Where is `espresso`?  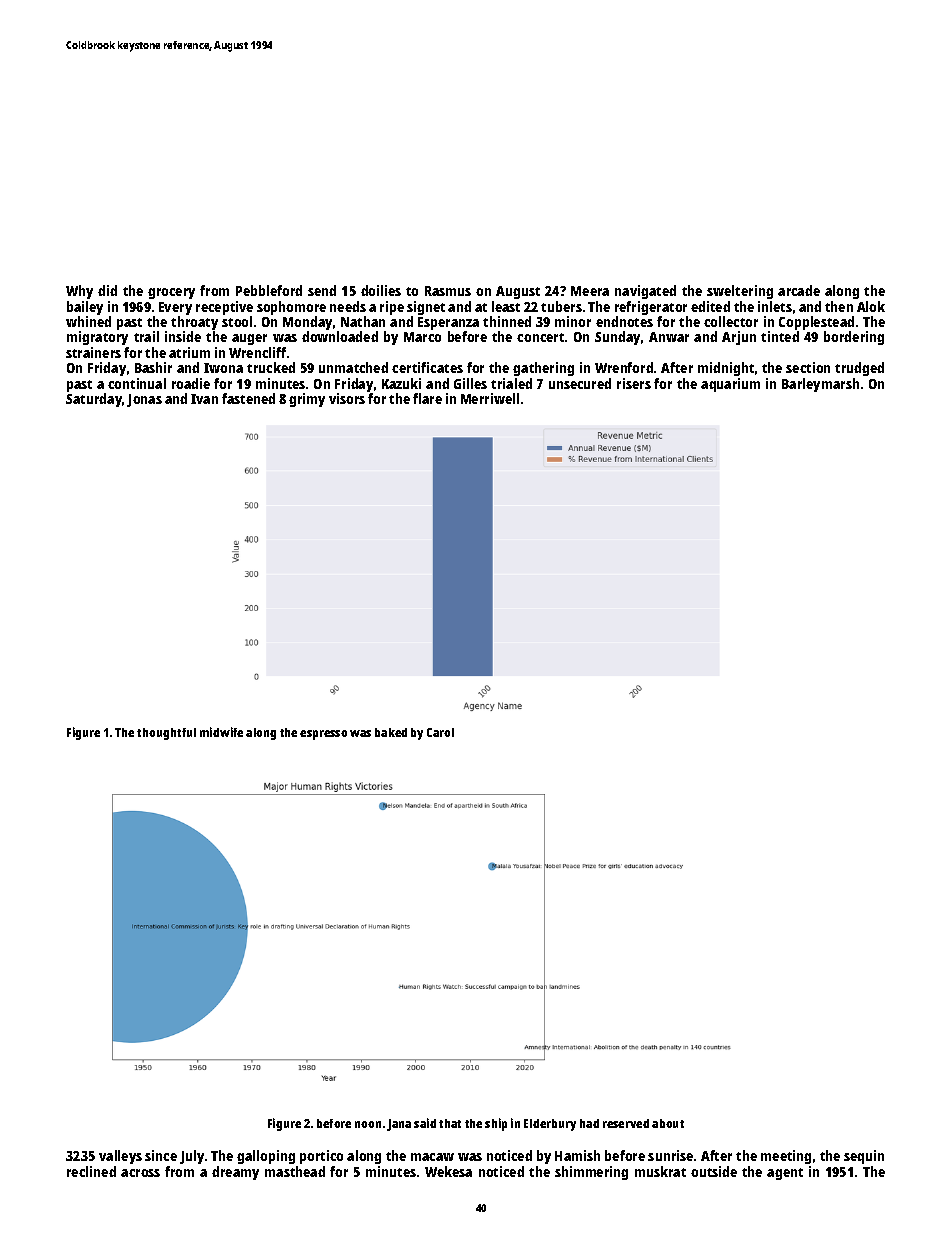 espresso is located at coordinates (323, 735).
